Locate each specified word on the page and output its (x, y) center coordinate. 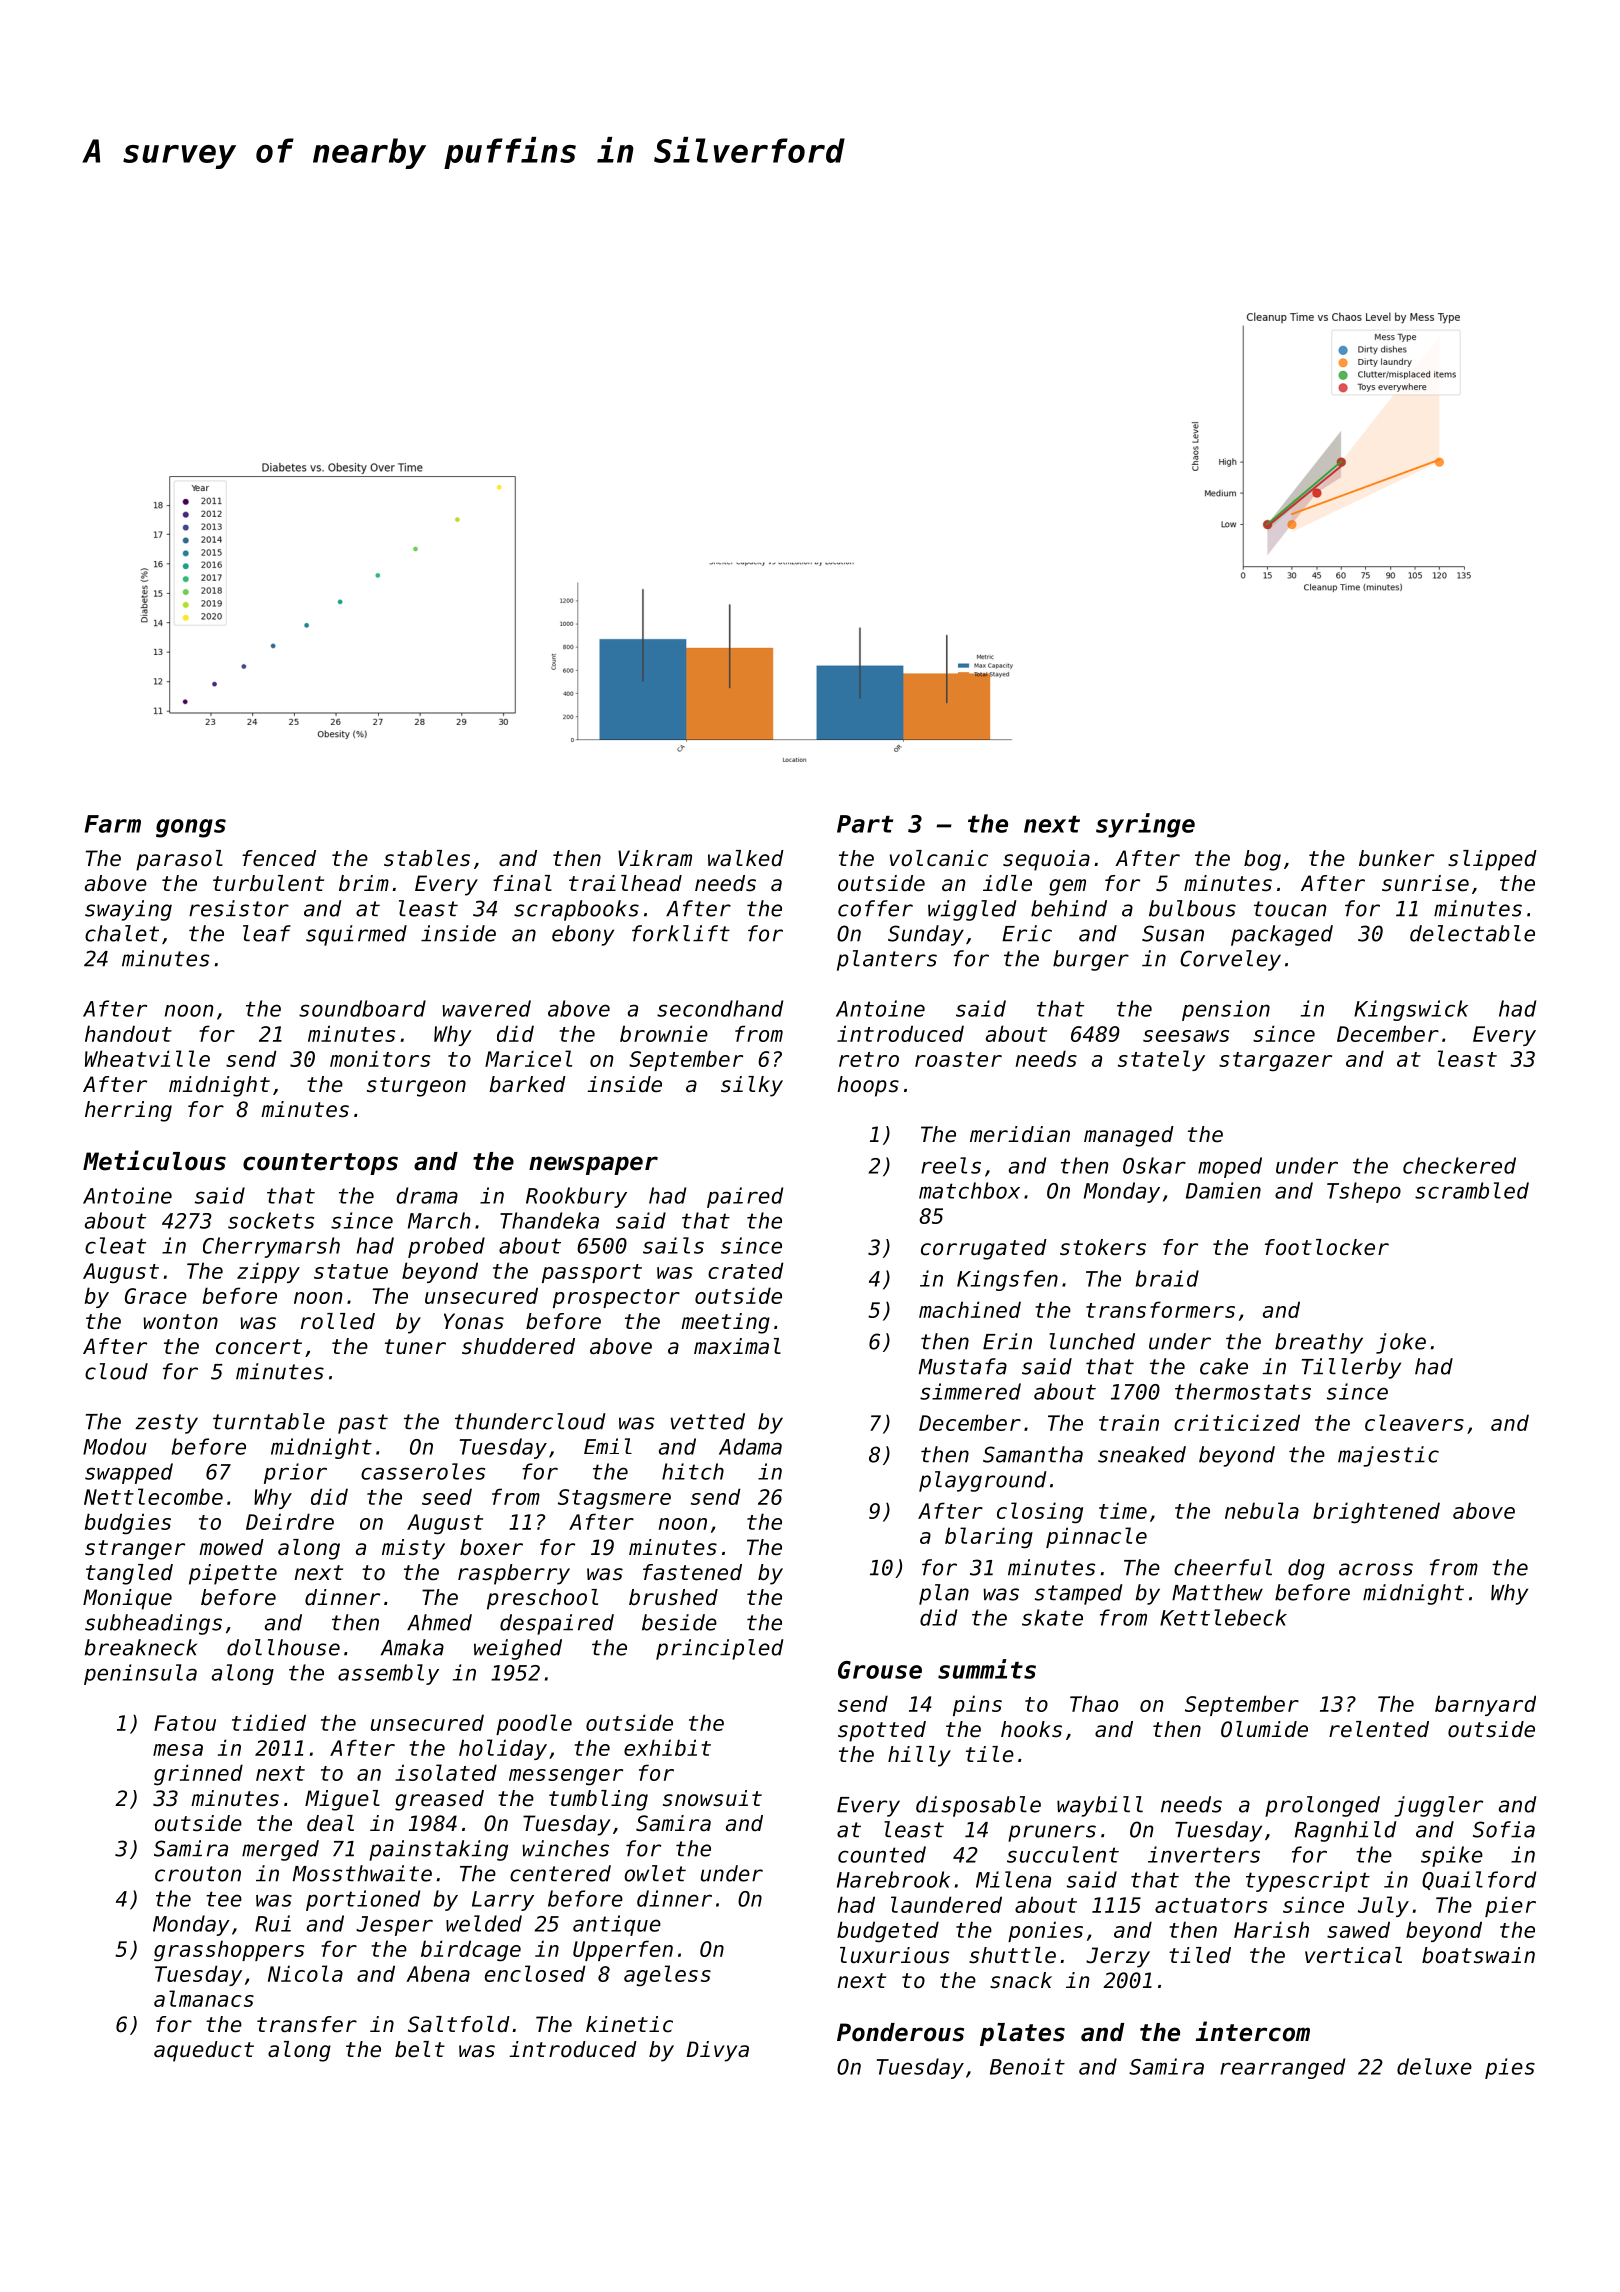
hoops (868, 1086)
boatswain (1478, 1955)
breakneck (141, 1647)
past (363, 1424)
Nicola (305, 1973)
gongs (191, 828)
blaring (989, 1538)
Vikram (655, 858)
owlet (655, 1873)
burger (1091, 960)
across (1376, 1569)
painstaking (438, 1850)
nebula (1262, 1510)
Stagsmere (614, 1499)
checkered (1459, 1165)
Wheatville (147, 1058)
